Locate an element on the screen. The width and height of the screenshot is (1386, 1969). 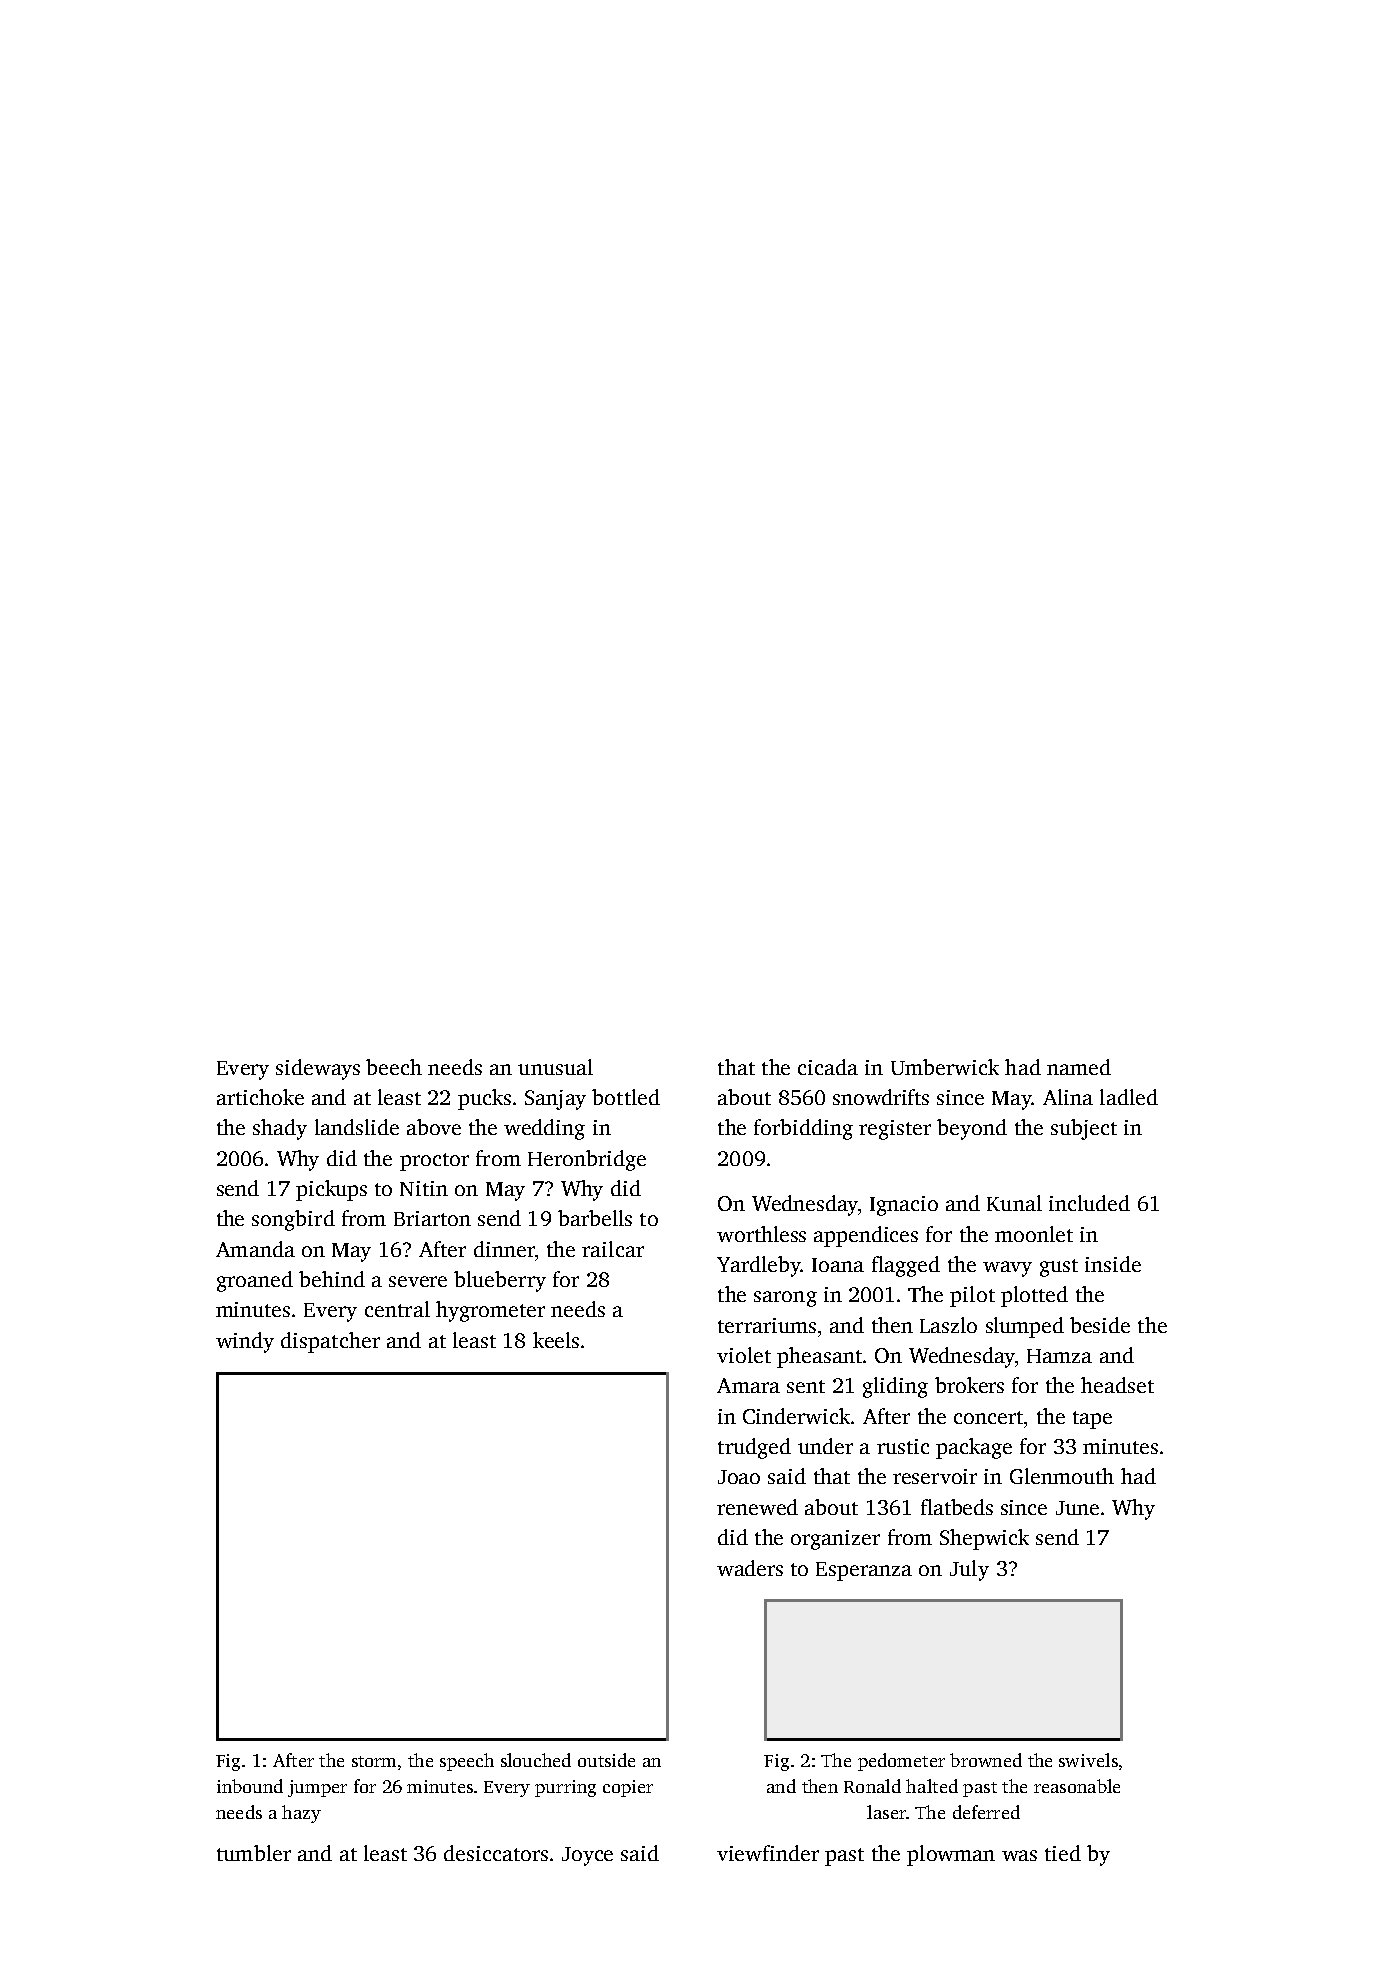
viewfinder is located at coordinates (768, 1853).
